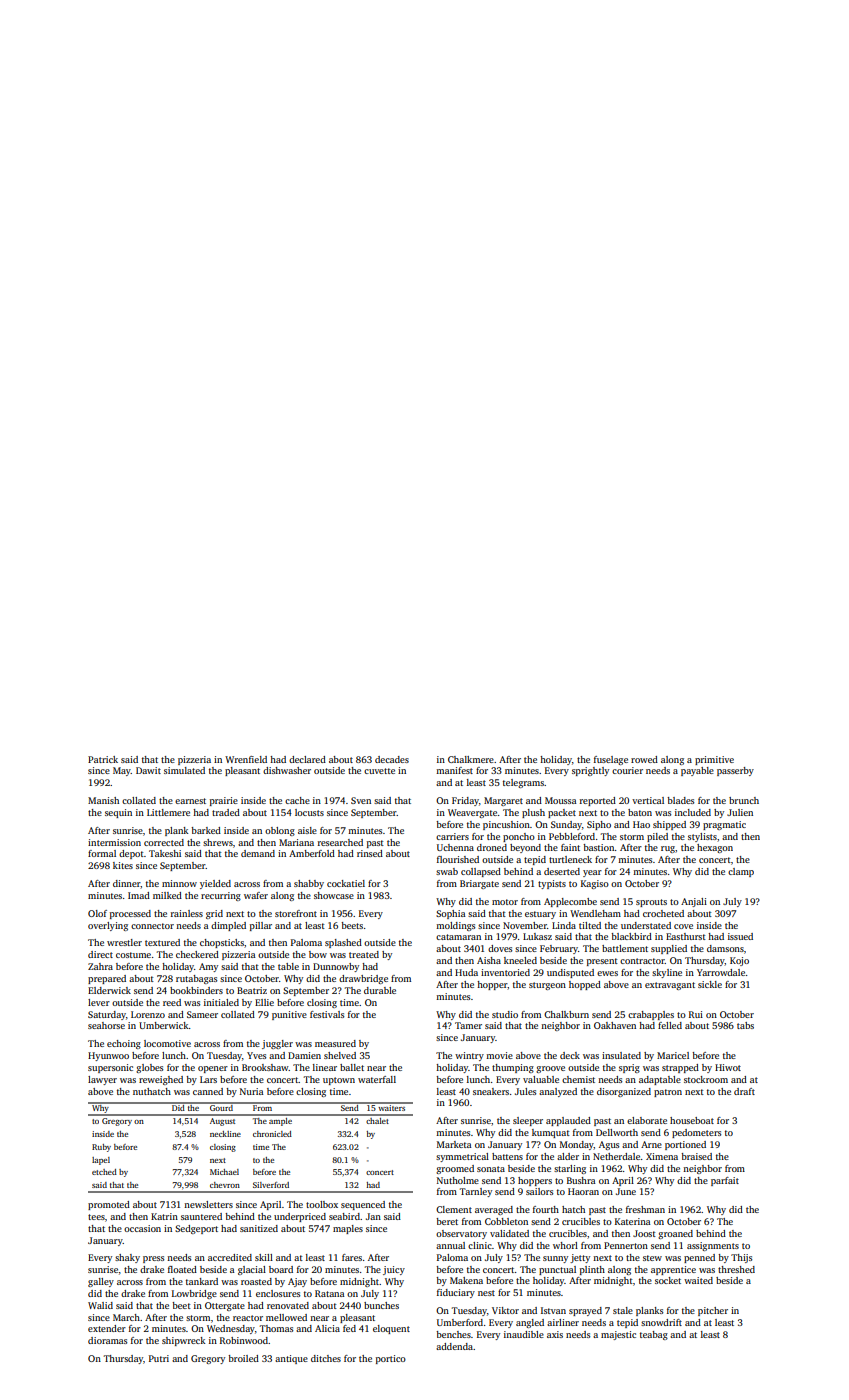  I want to click on Saturday, so click(107, 1015).
